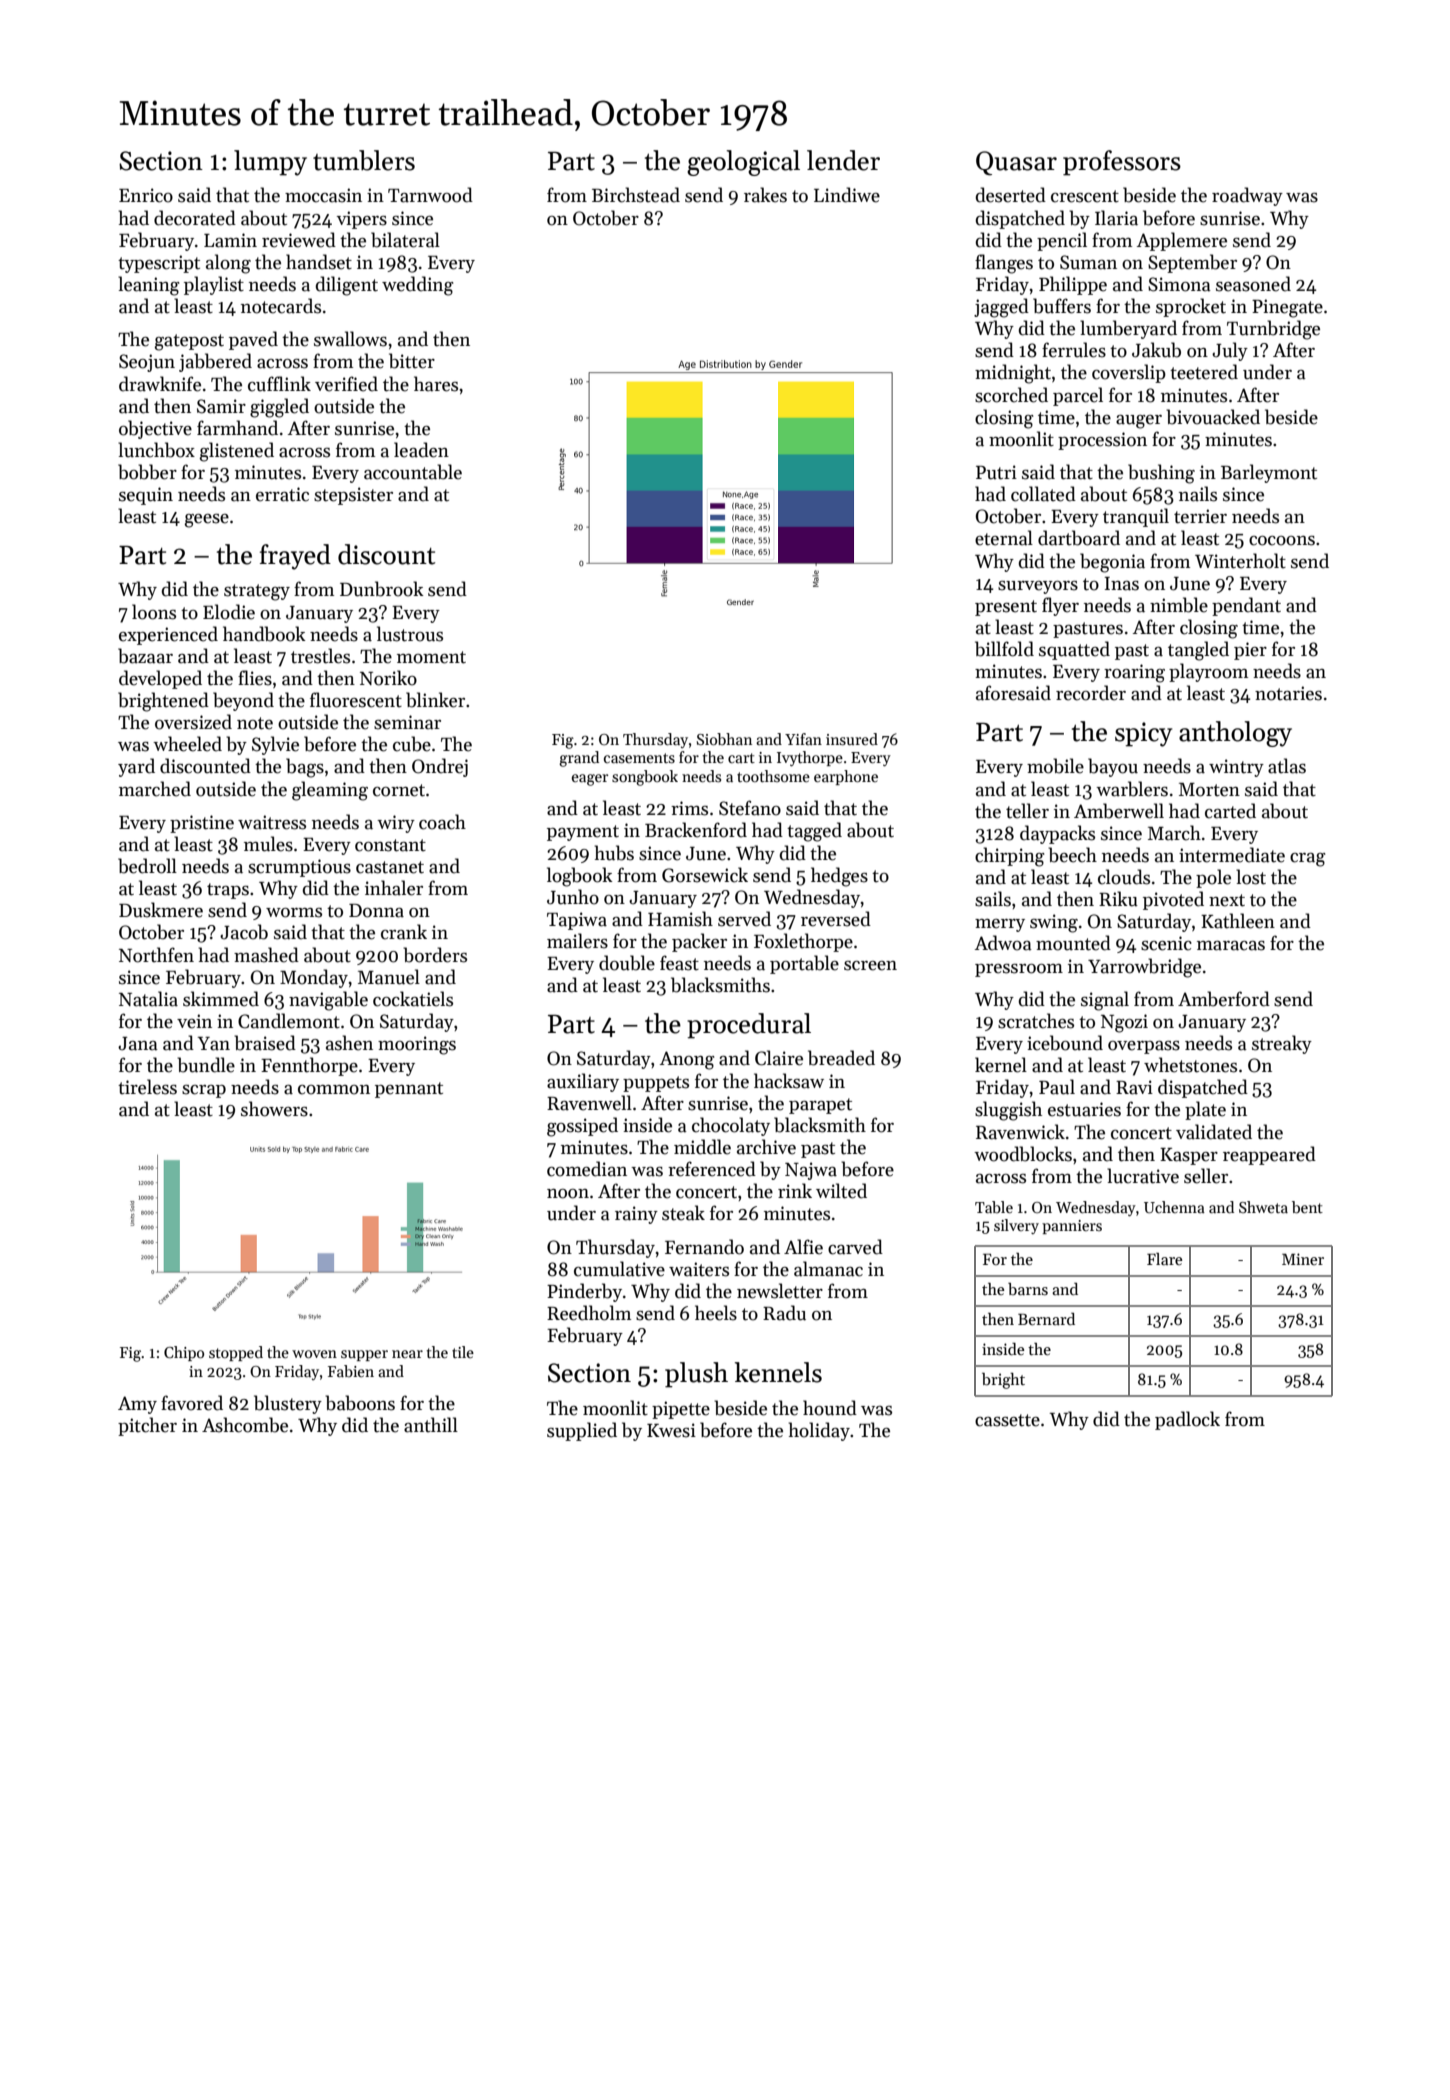 The image size is (1450, 2100). What do you see at coordinates (1091, 693) in the screenshot?
I see `recorder` at bounding box center [1091, 693].
